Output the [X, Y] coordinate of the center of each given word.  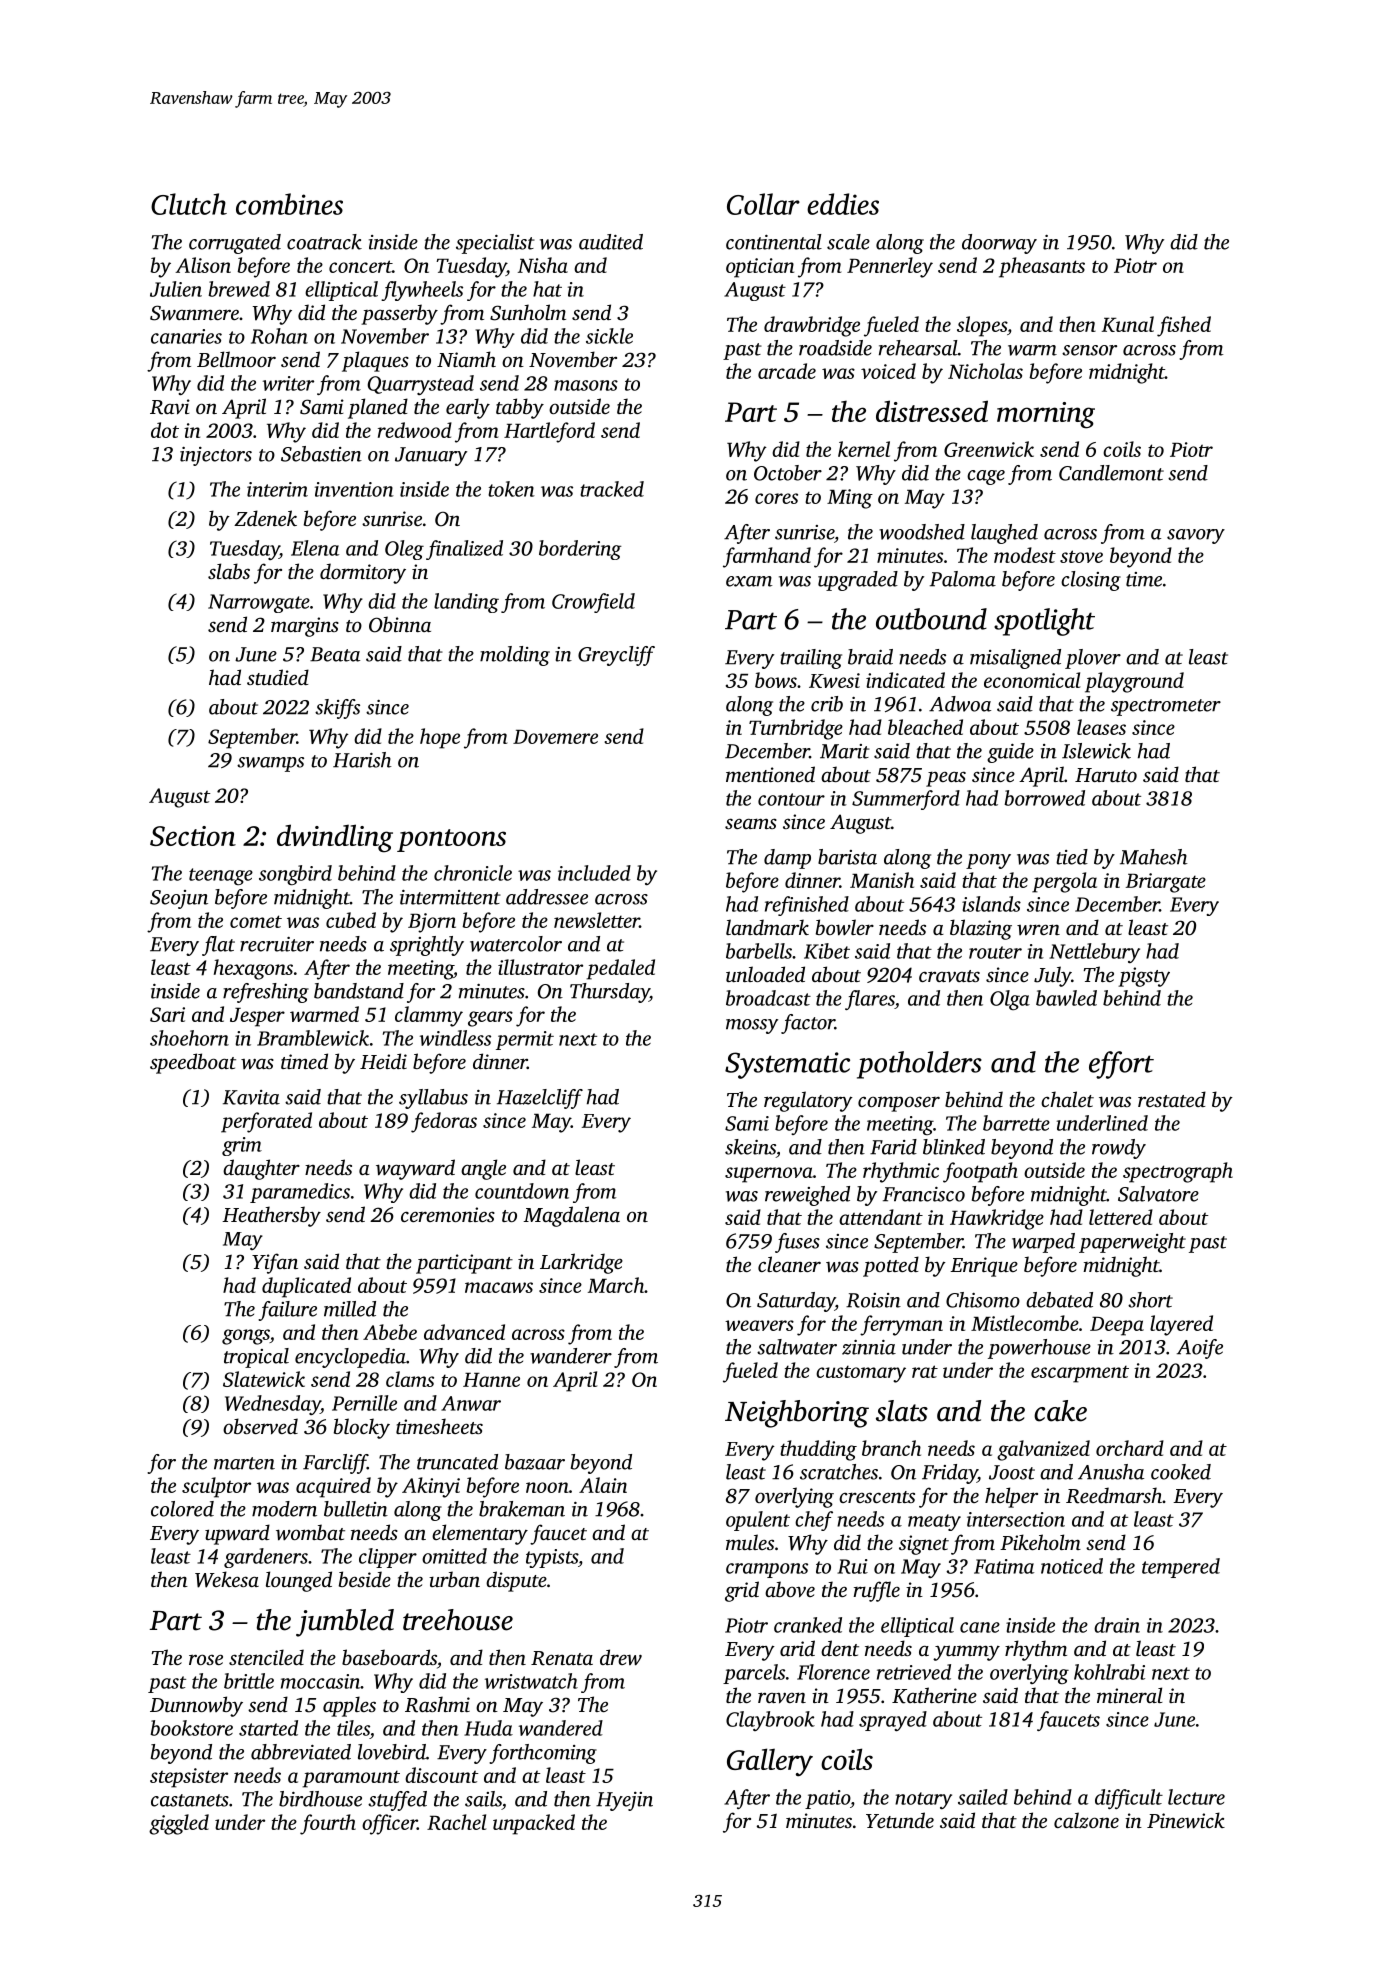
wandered [561, 1728]
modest [1025, 555]
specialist [495, 244]
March [616, 1285]
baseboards [389, 1657]
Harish [362, 760]
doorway [999, 244]
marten [244, 1463]
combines [289, 204]
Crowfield [593, 603]
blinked [954, 1147]
